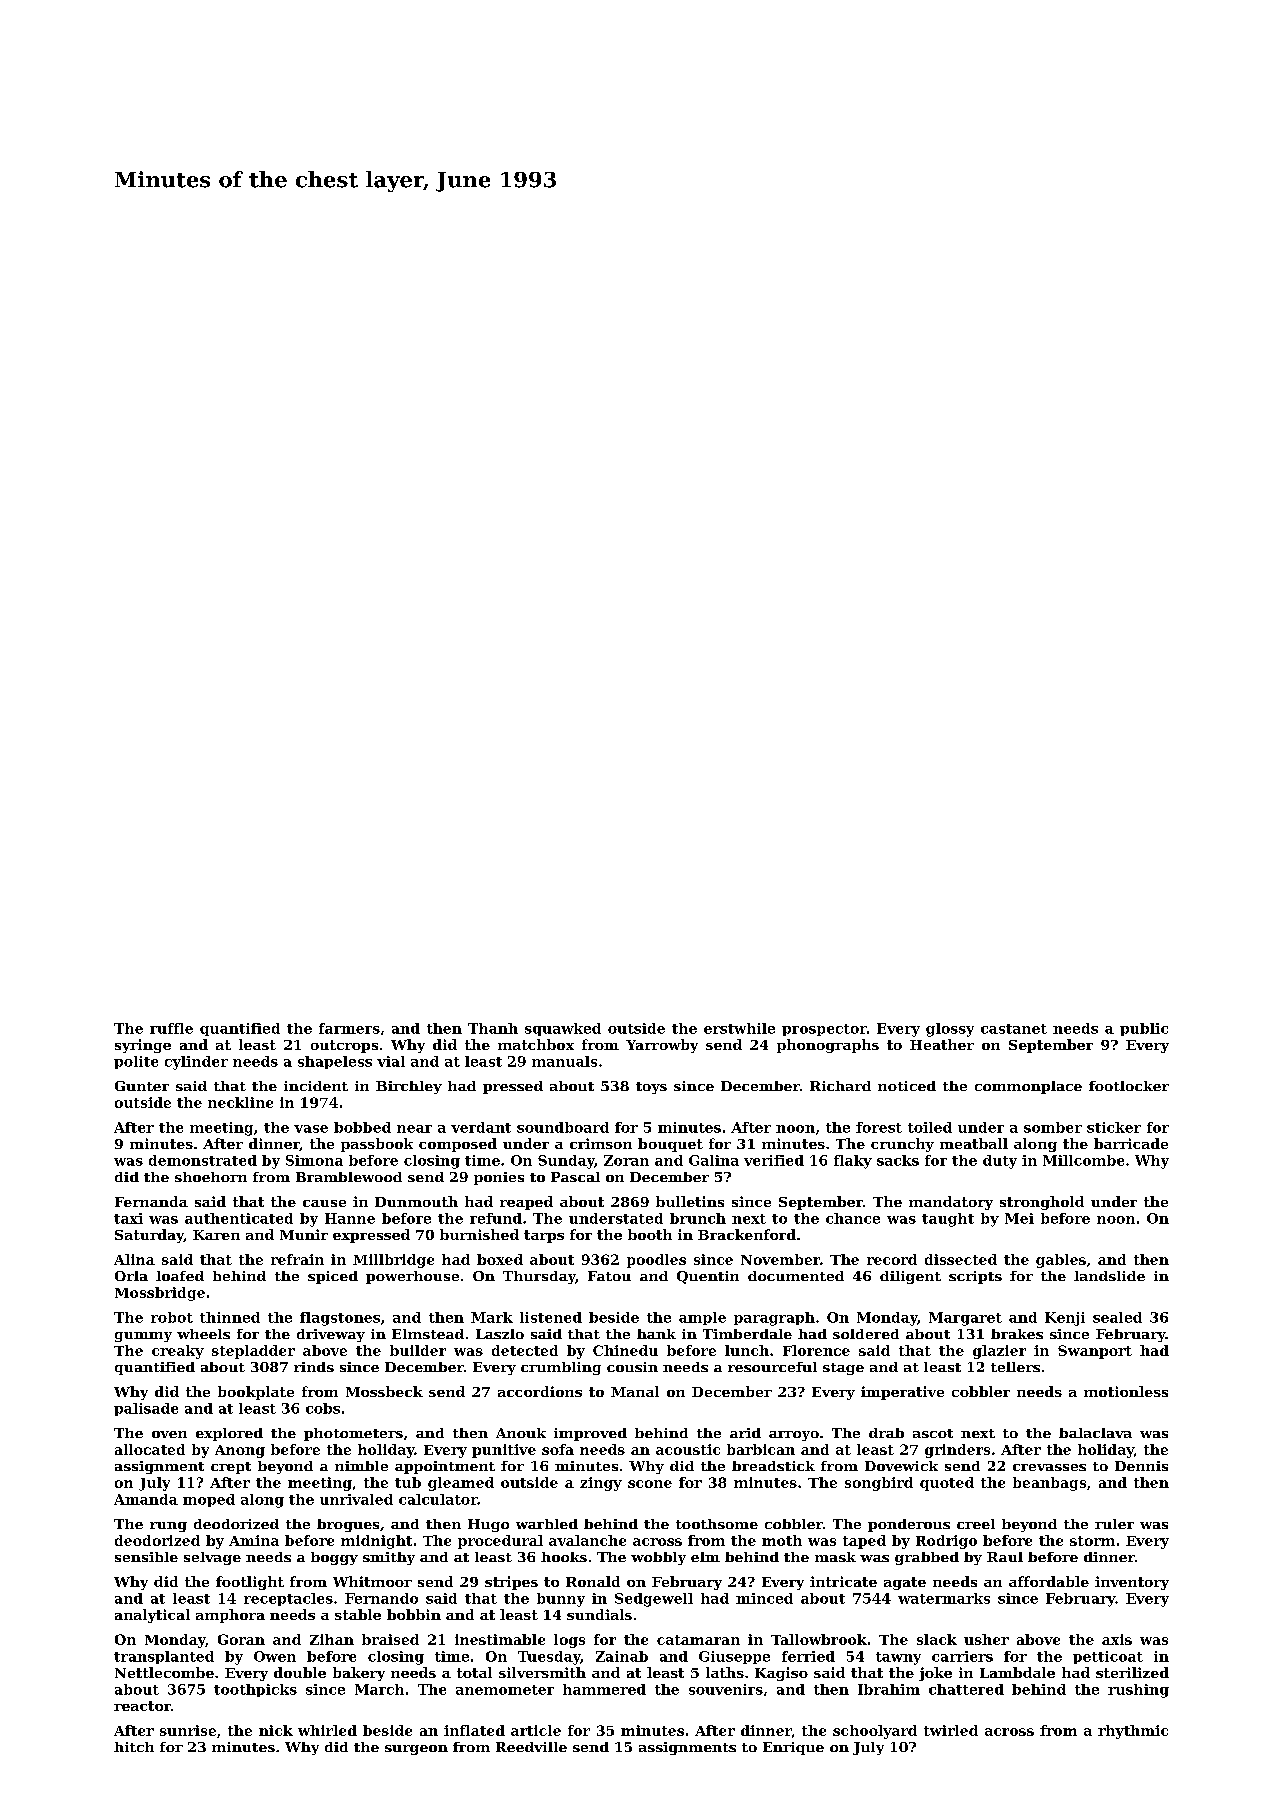 The height and width of the screenshot is (1814, 1283). What do you see at coordinates (563, 1127) in the screenshot?
I see `soundboard` at bounding box center [563, 1127].
